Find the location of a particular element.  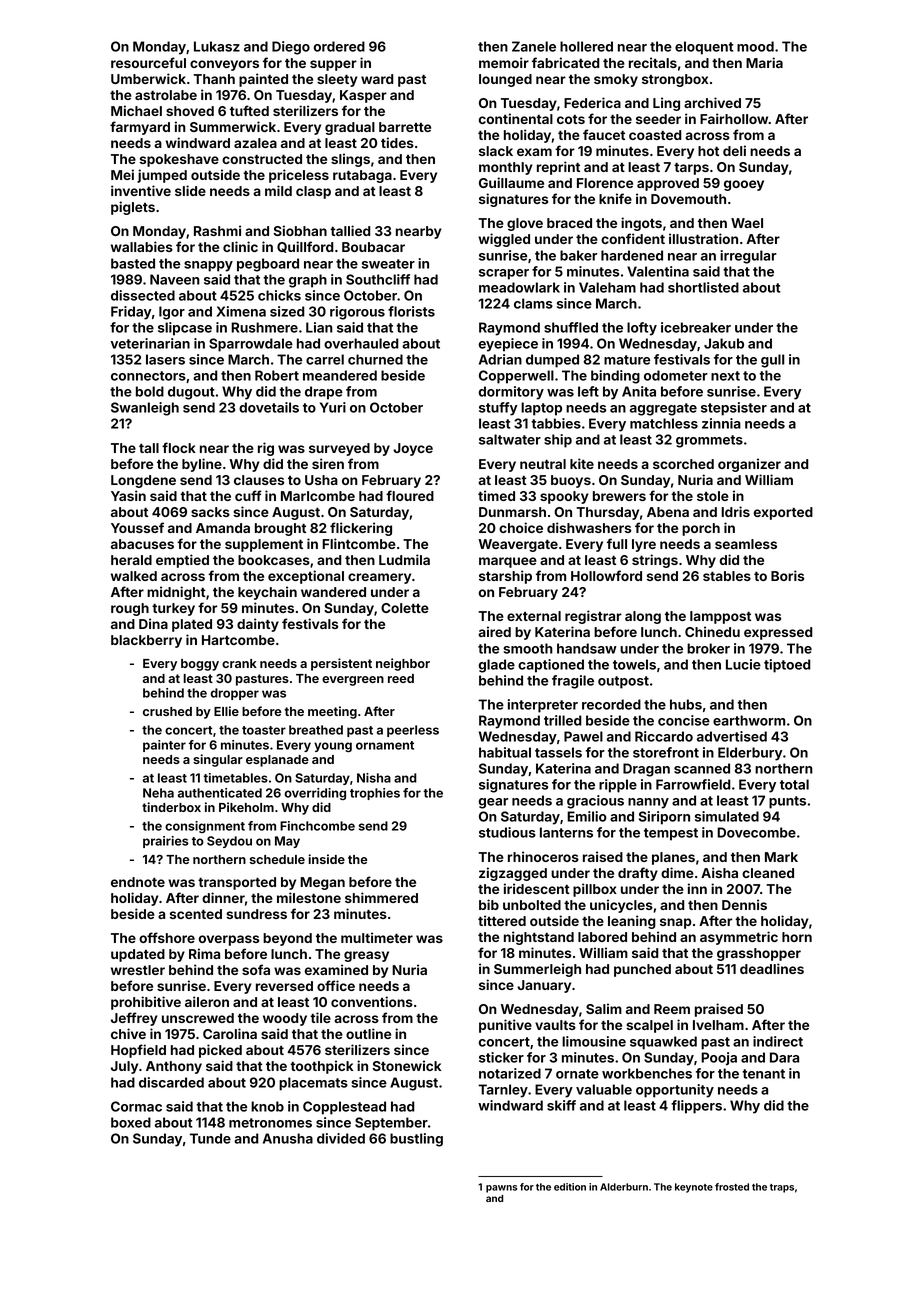

resourceful is located at coordinates (148, 62).
